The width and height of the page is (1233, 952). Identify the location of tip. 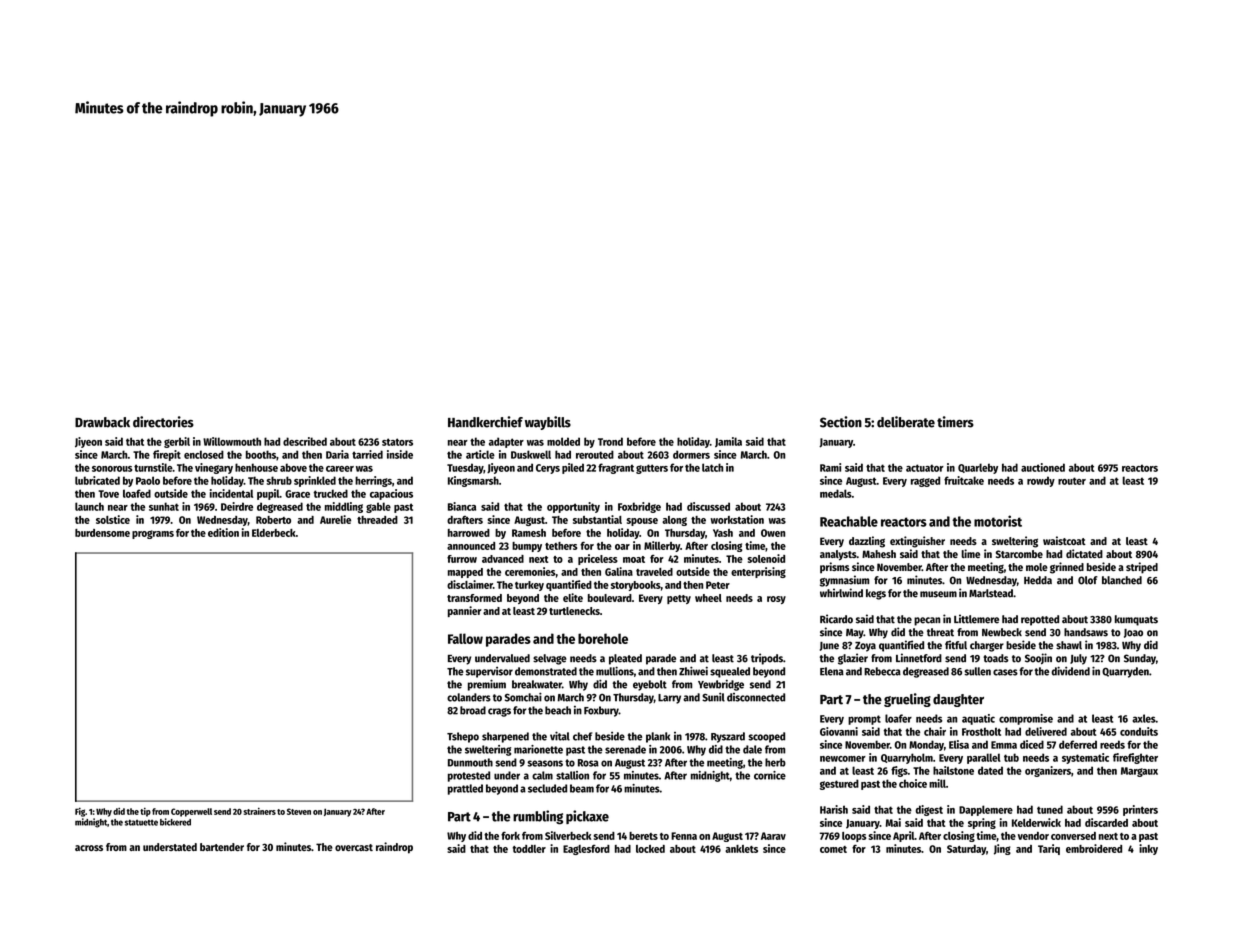
(145, 812).
